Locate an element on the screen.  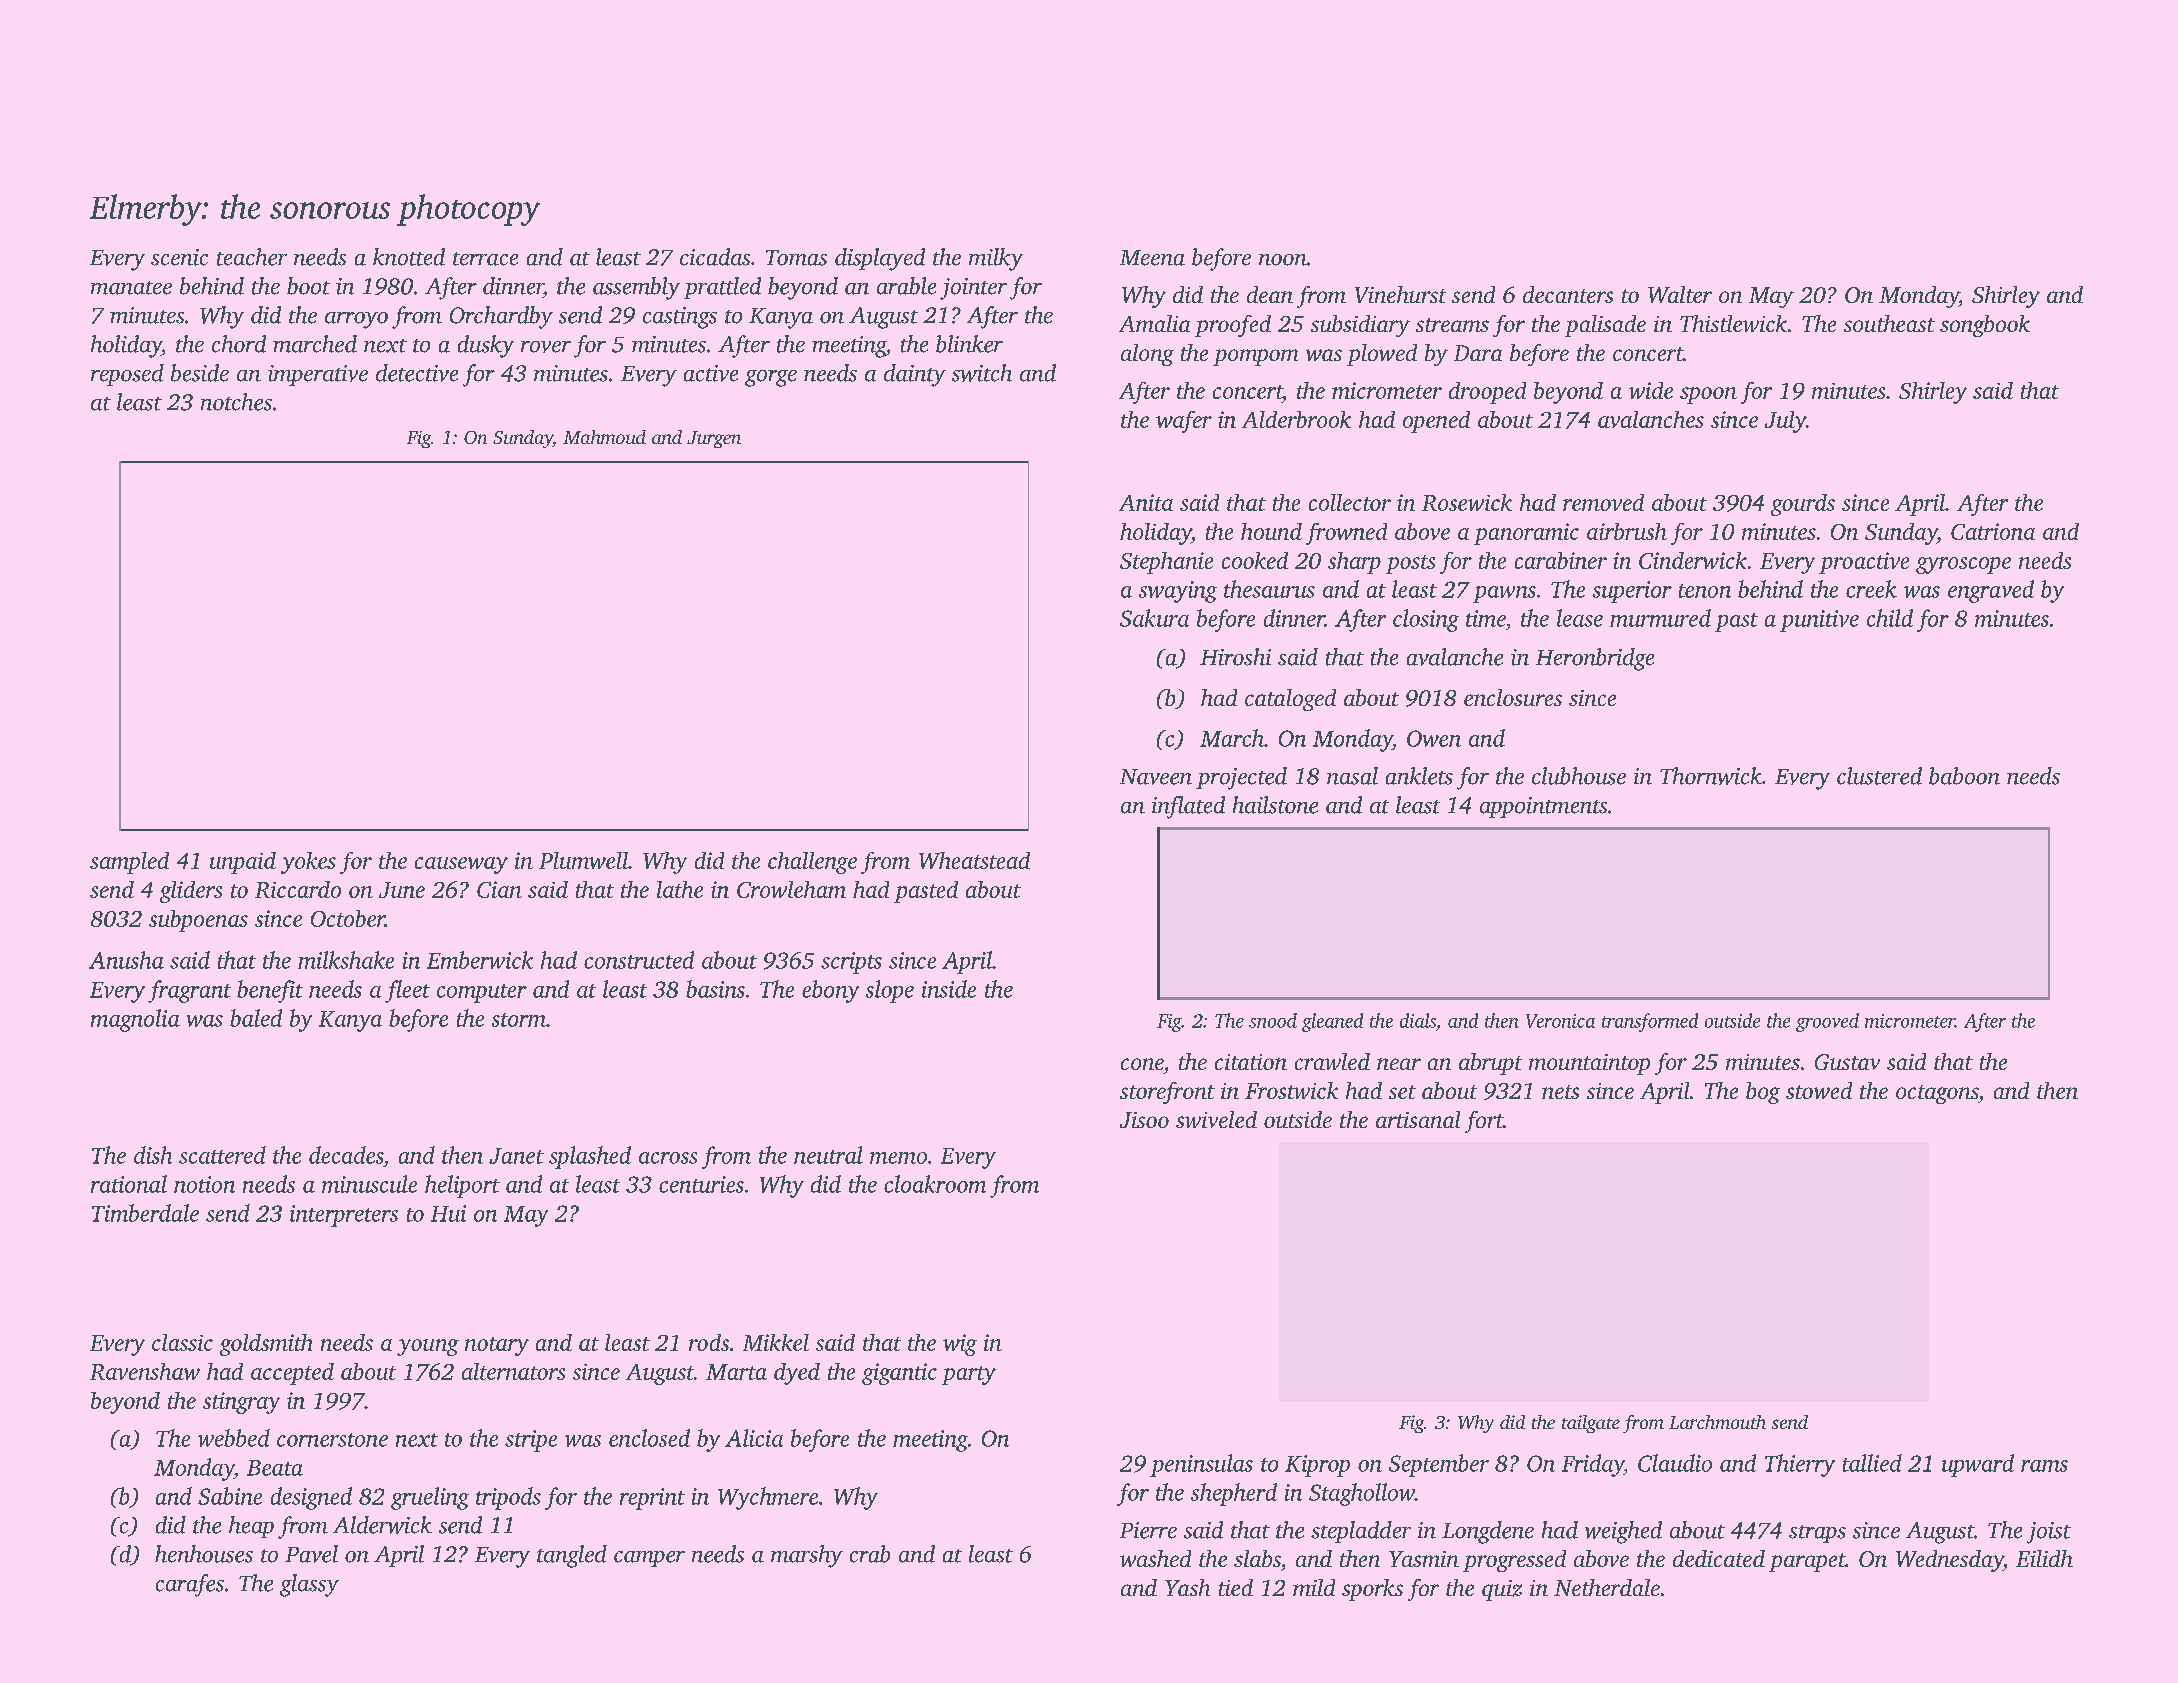
peninsulas is located at coordinates (1201, 1465).
